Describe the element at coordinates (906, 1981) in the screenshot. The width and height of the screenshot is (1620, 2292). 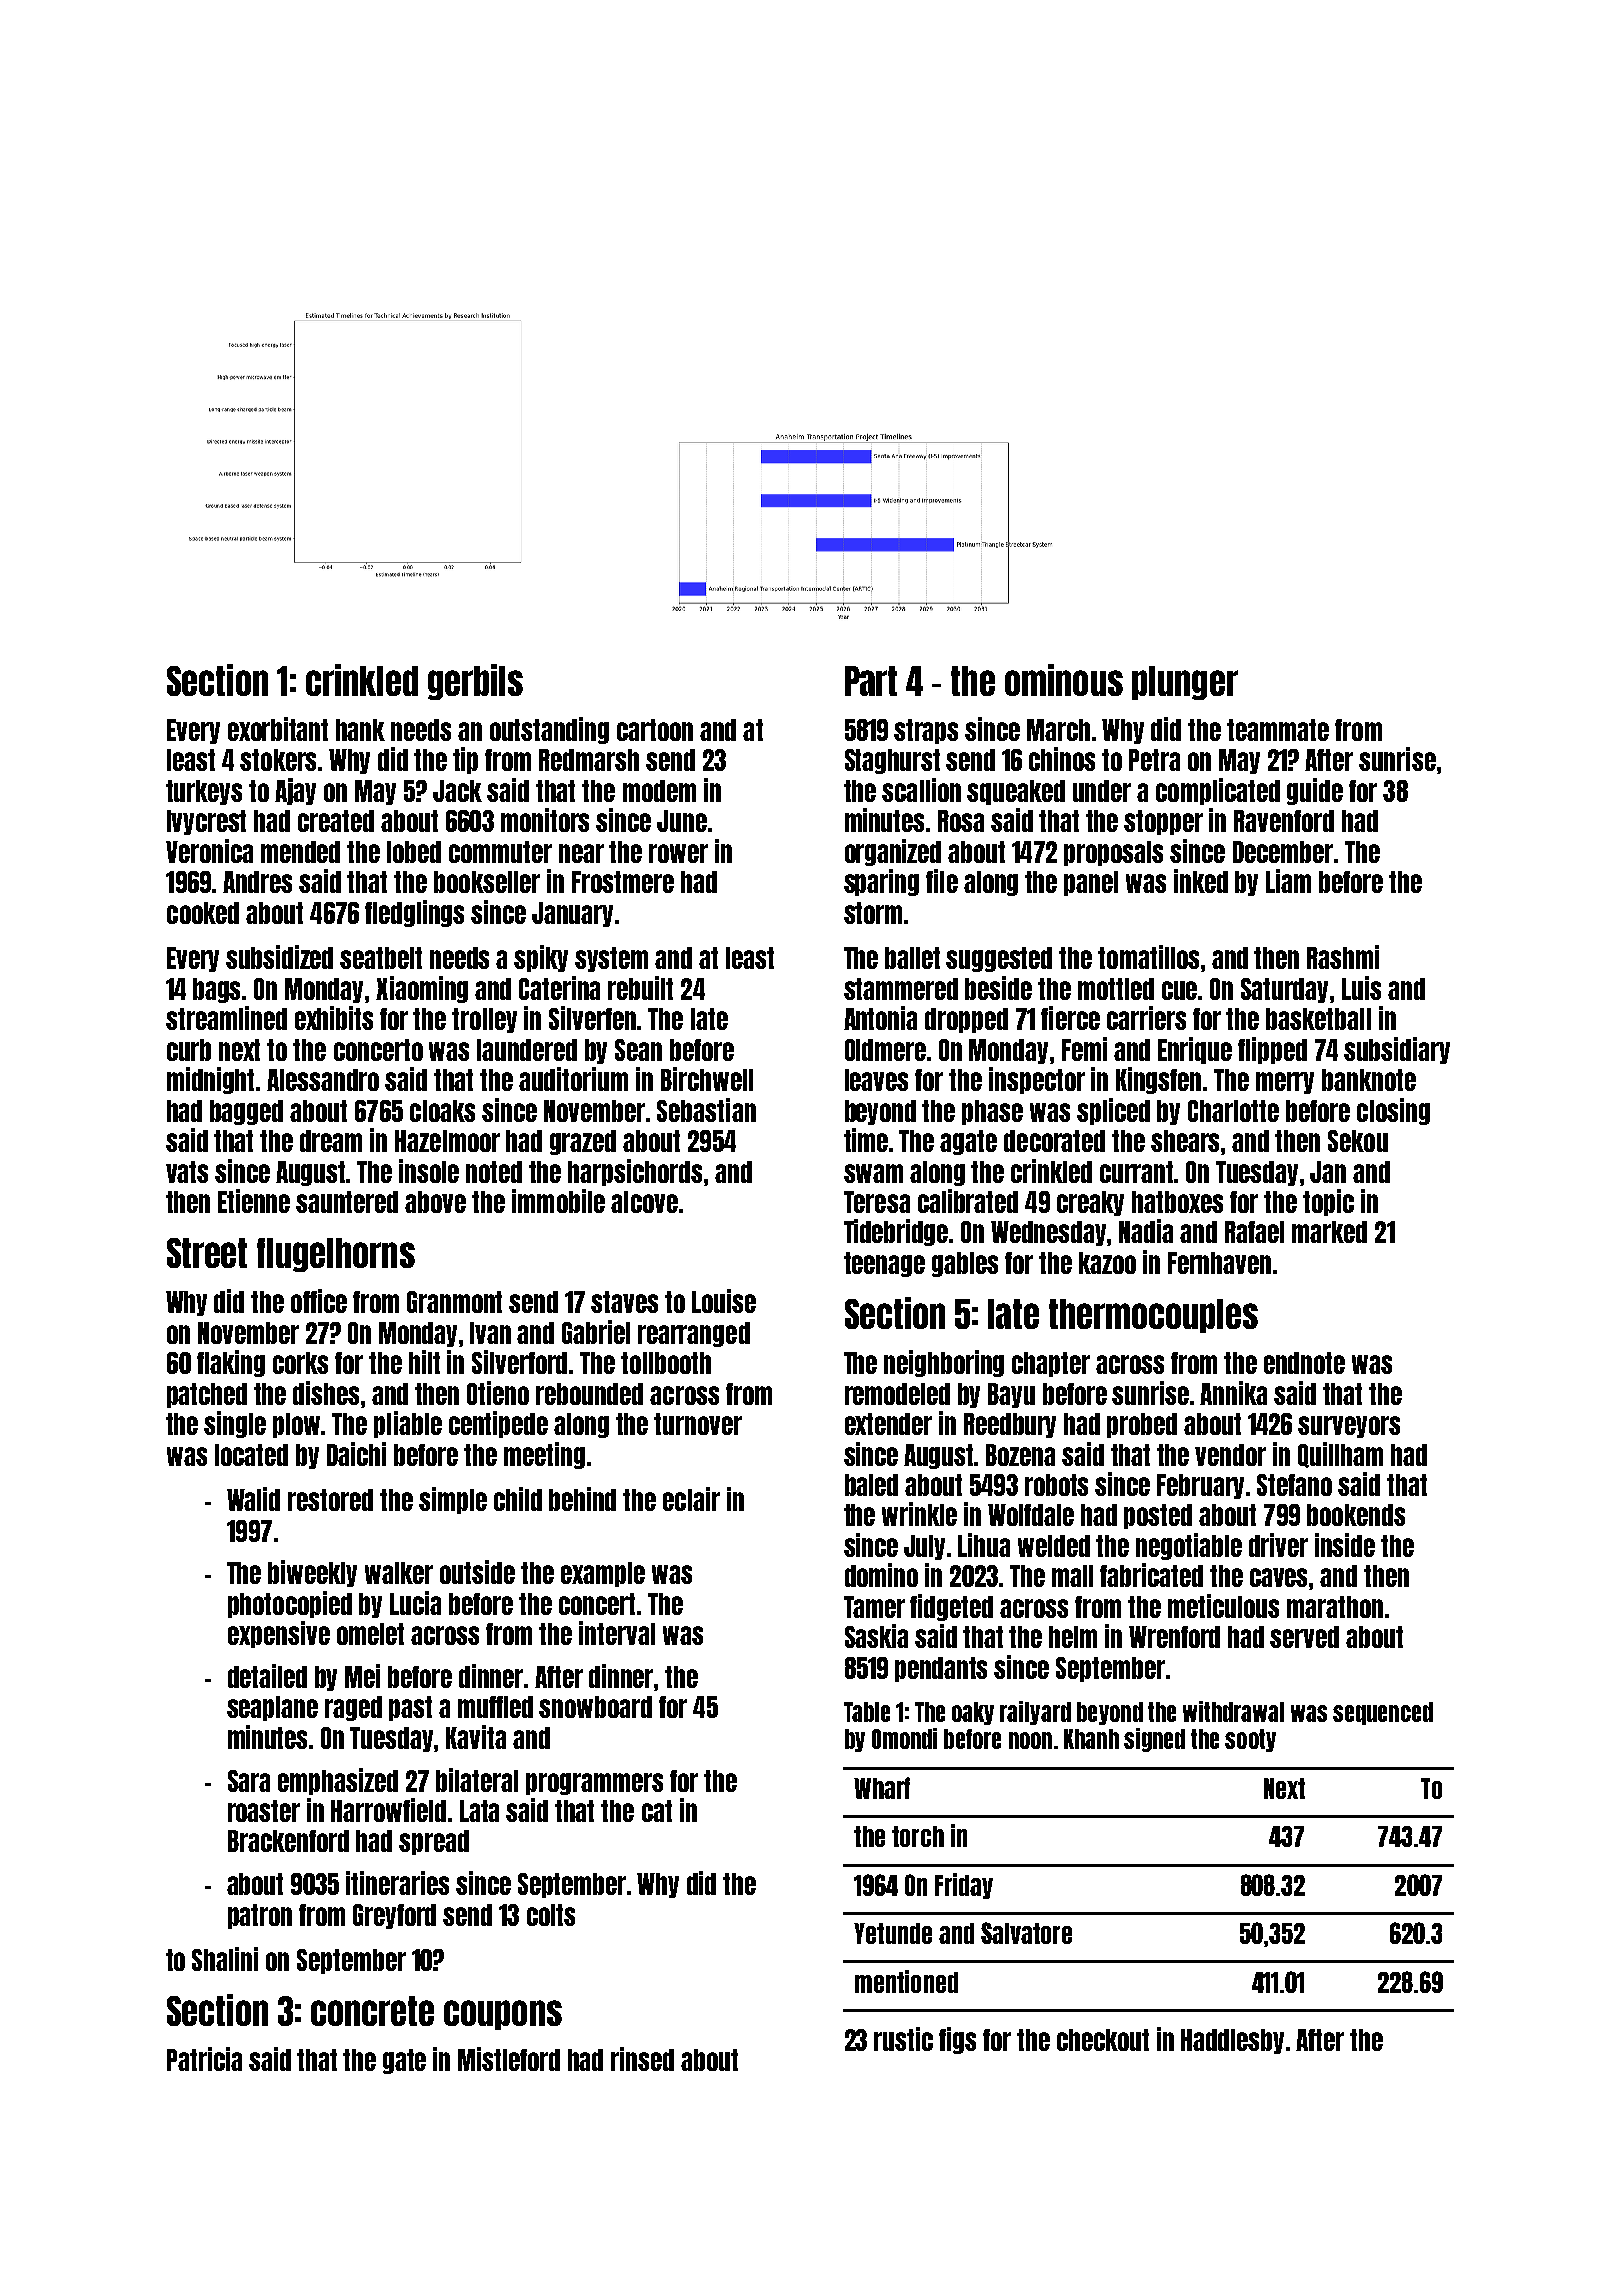
I see `mentioned` at that location.
